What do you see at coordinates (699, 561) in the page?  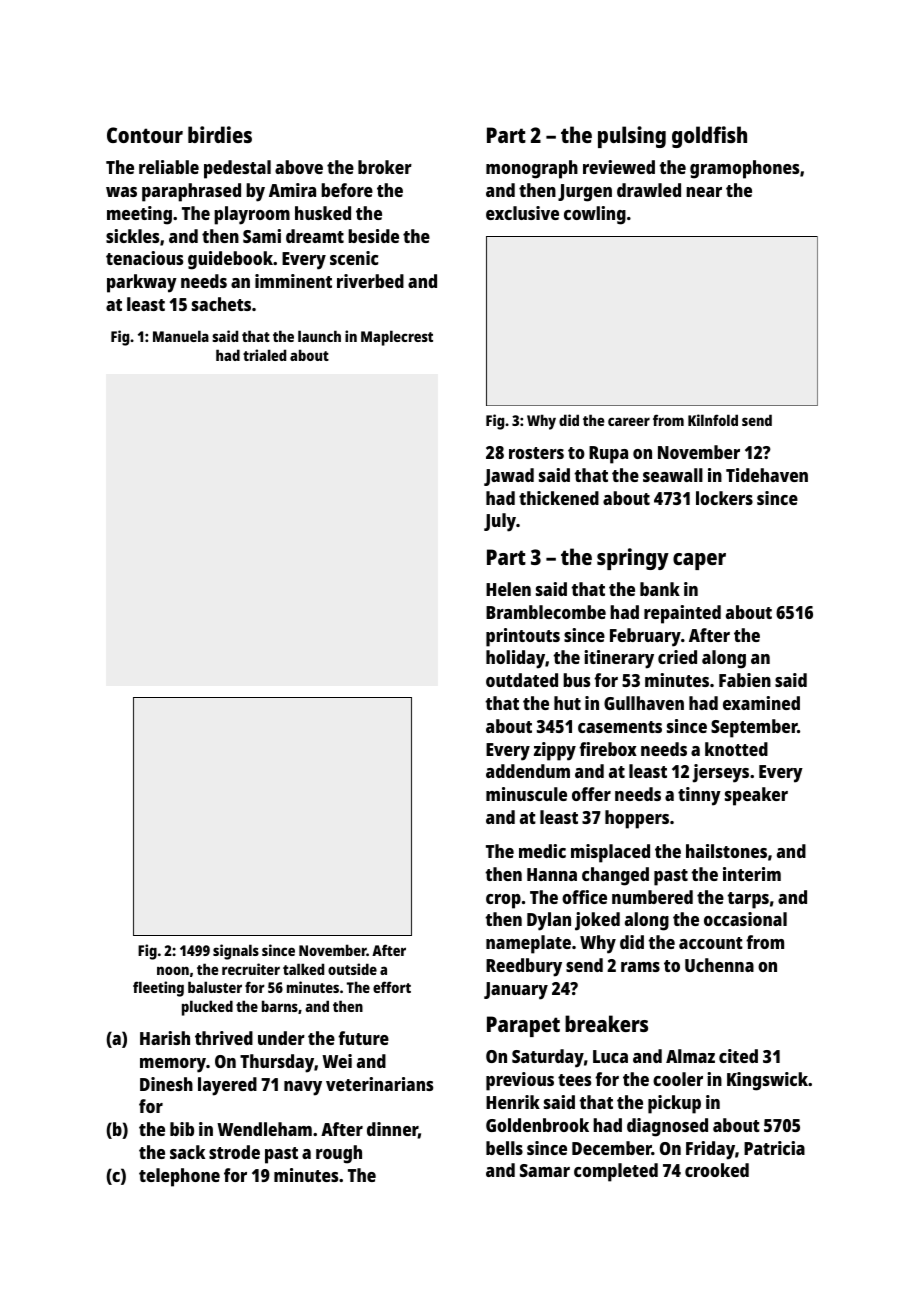 I see `caper` at bounding box center [699, 561].
